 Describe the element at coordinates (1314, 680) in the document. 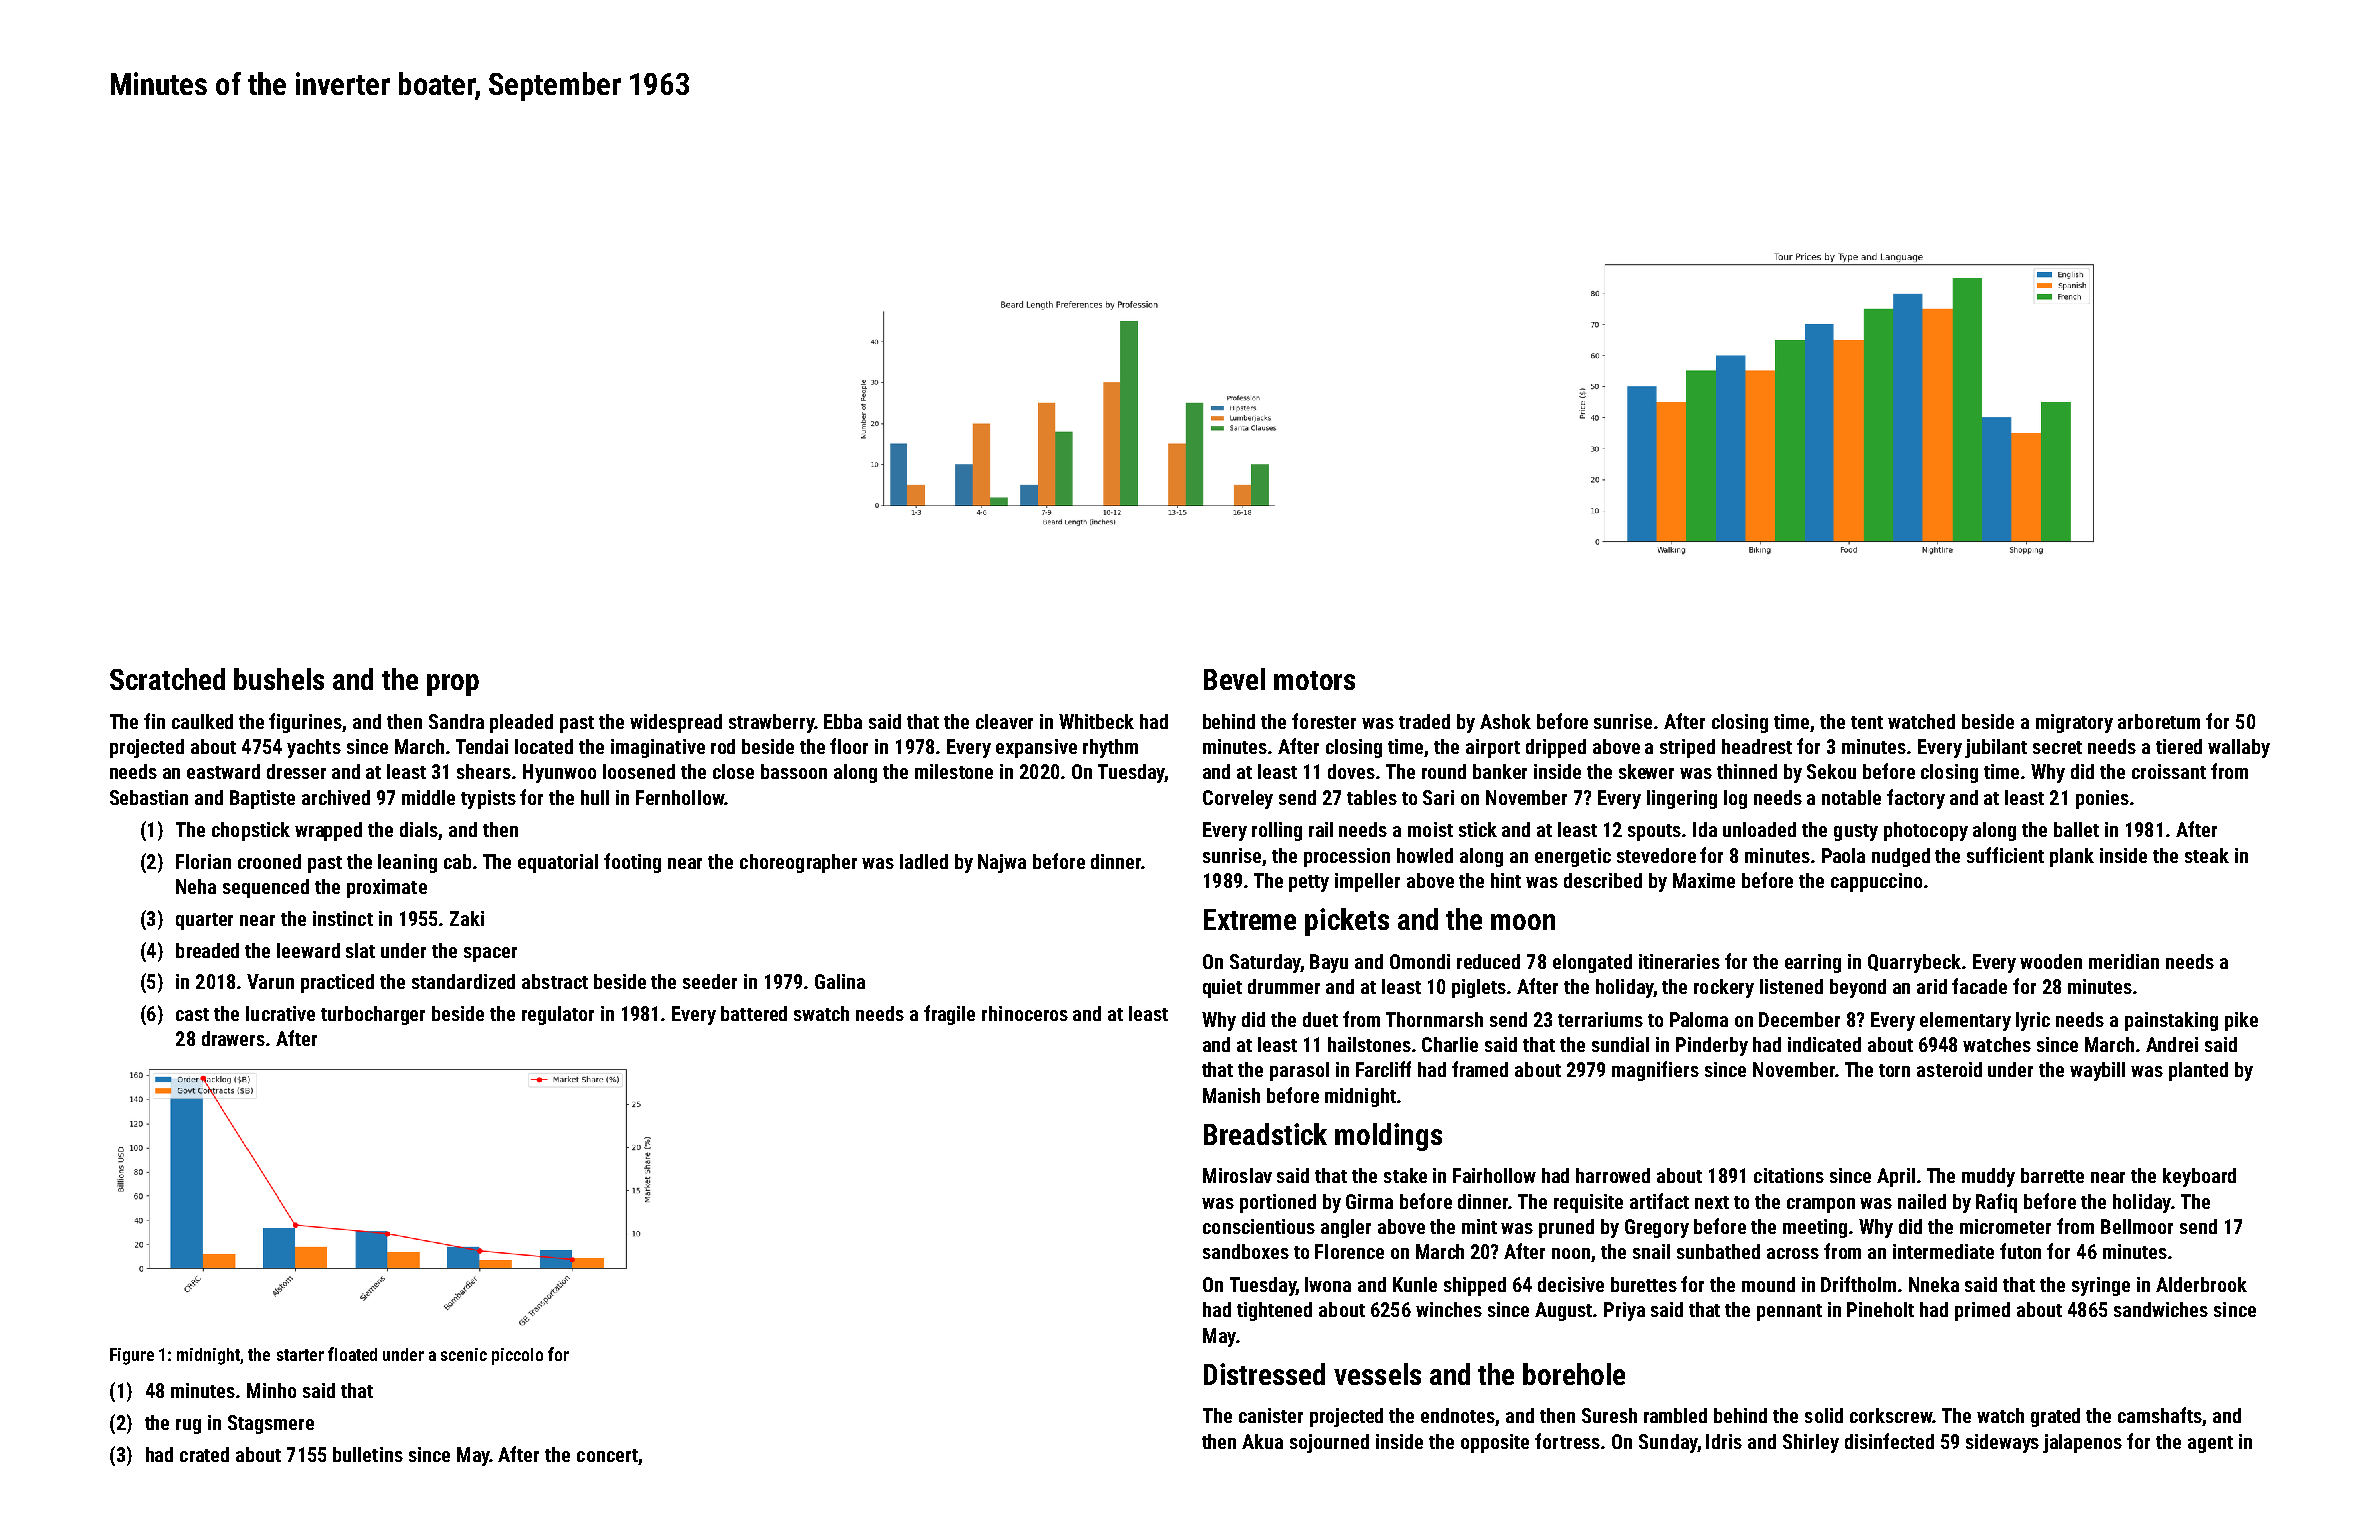

I see `motors` at that location.
